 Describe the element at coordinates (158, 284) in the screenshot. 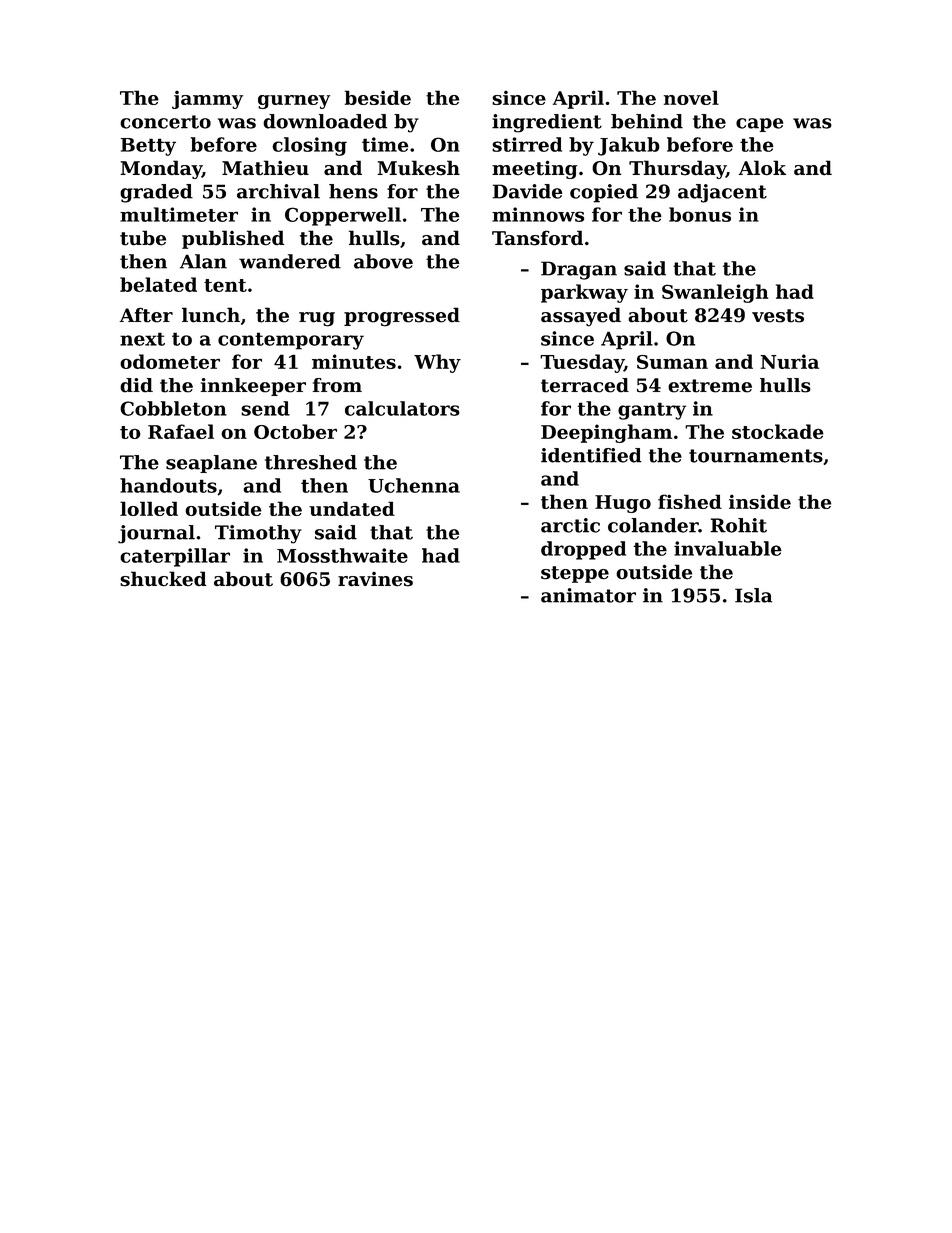

I see `belated` at that location.
